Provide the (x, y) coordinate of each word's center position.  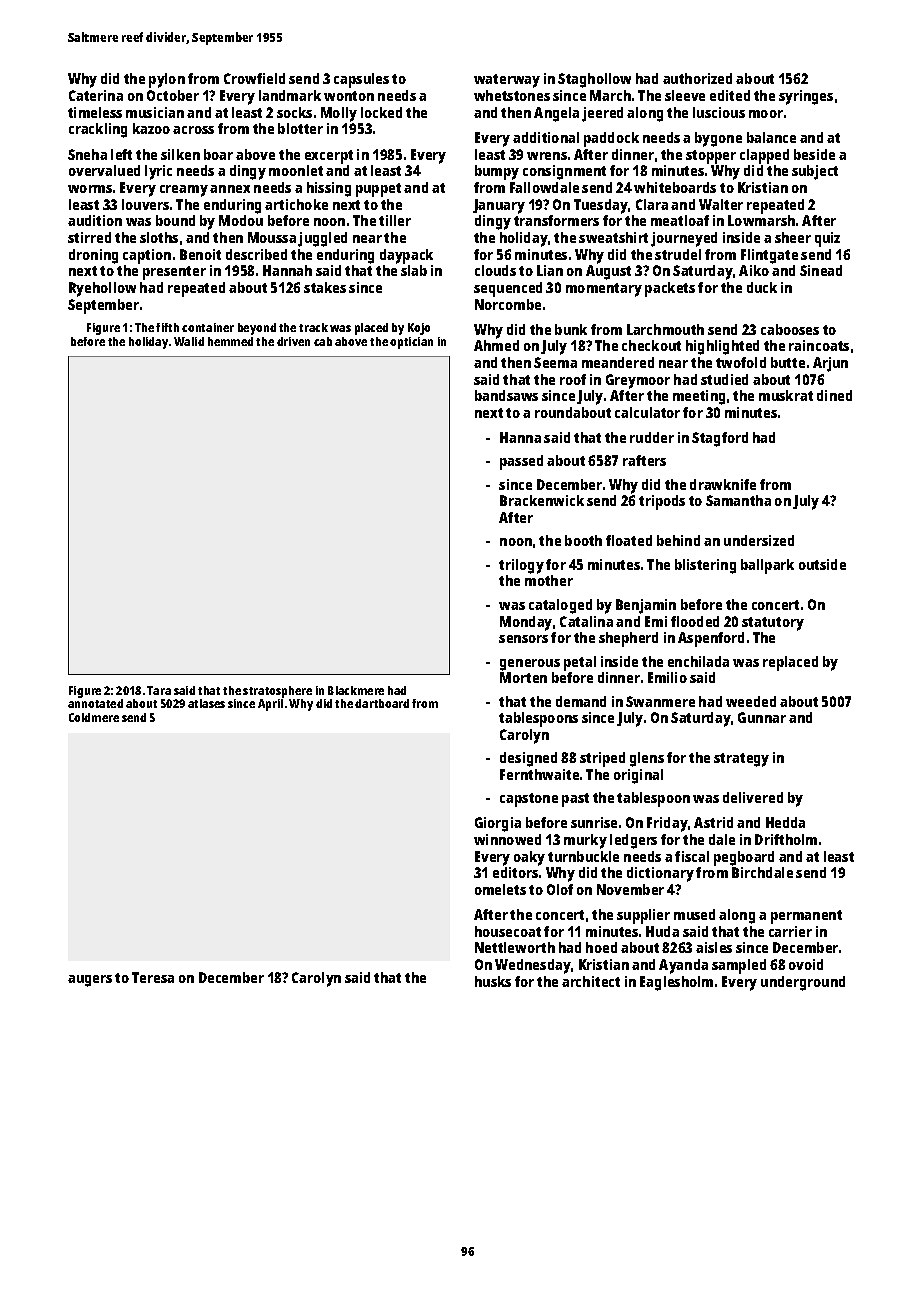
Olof (560, 889)
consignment (564, 172)
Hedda (785, 822)
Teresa (153, 977)
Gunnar (762, 717)
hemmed (230, 341)
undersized (759, 540)
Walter (721, 204)
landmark (290, 95)
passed (521, 462)
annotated (95, 703)
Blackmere (356, 690)
